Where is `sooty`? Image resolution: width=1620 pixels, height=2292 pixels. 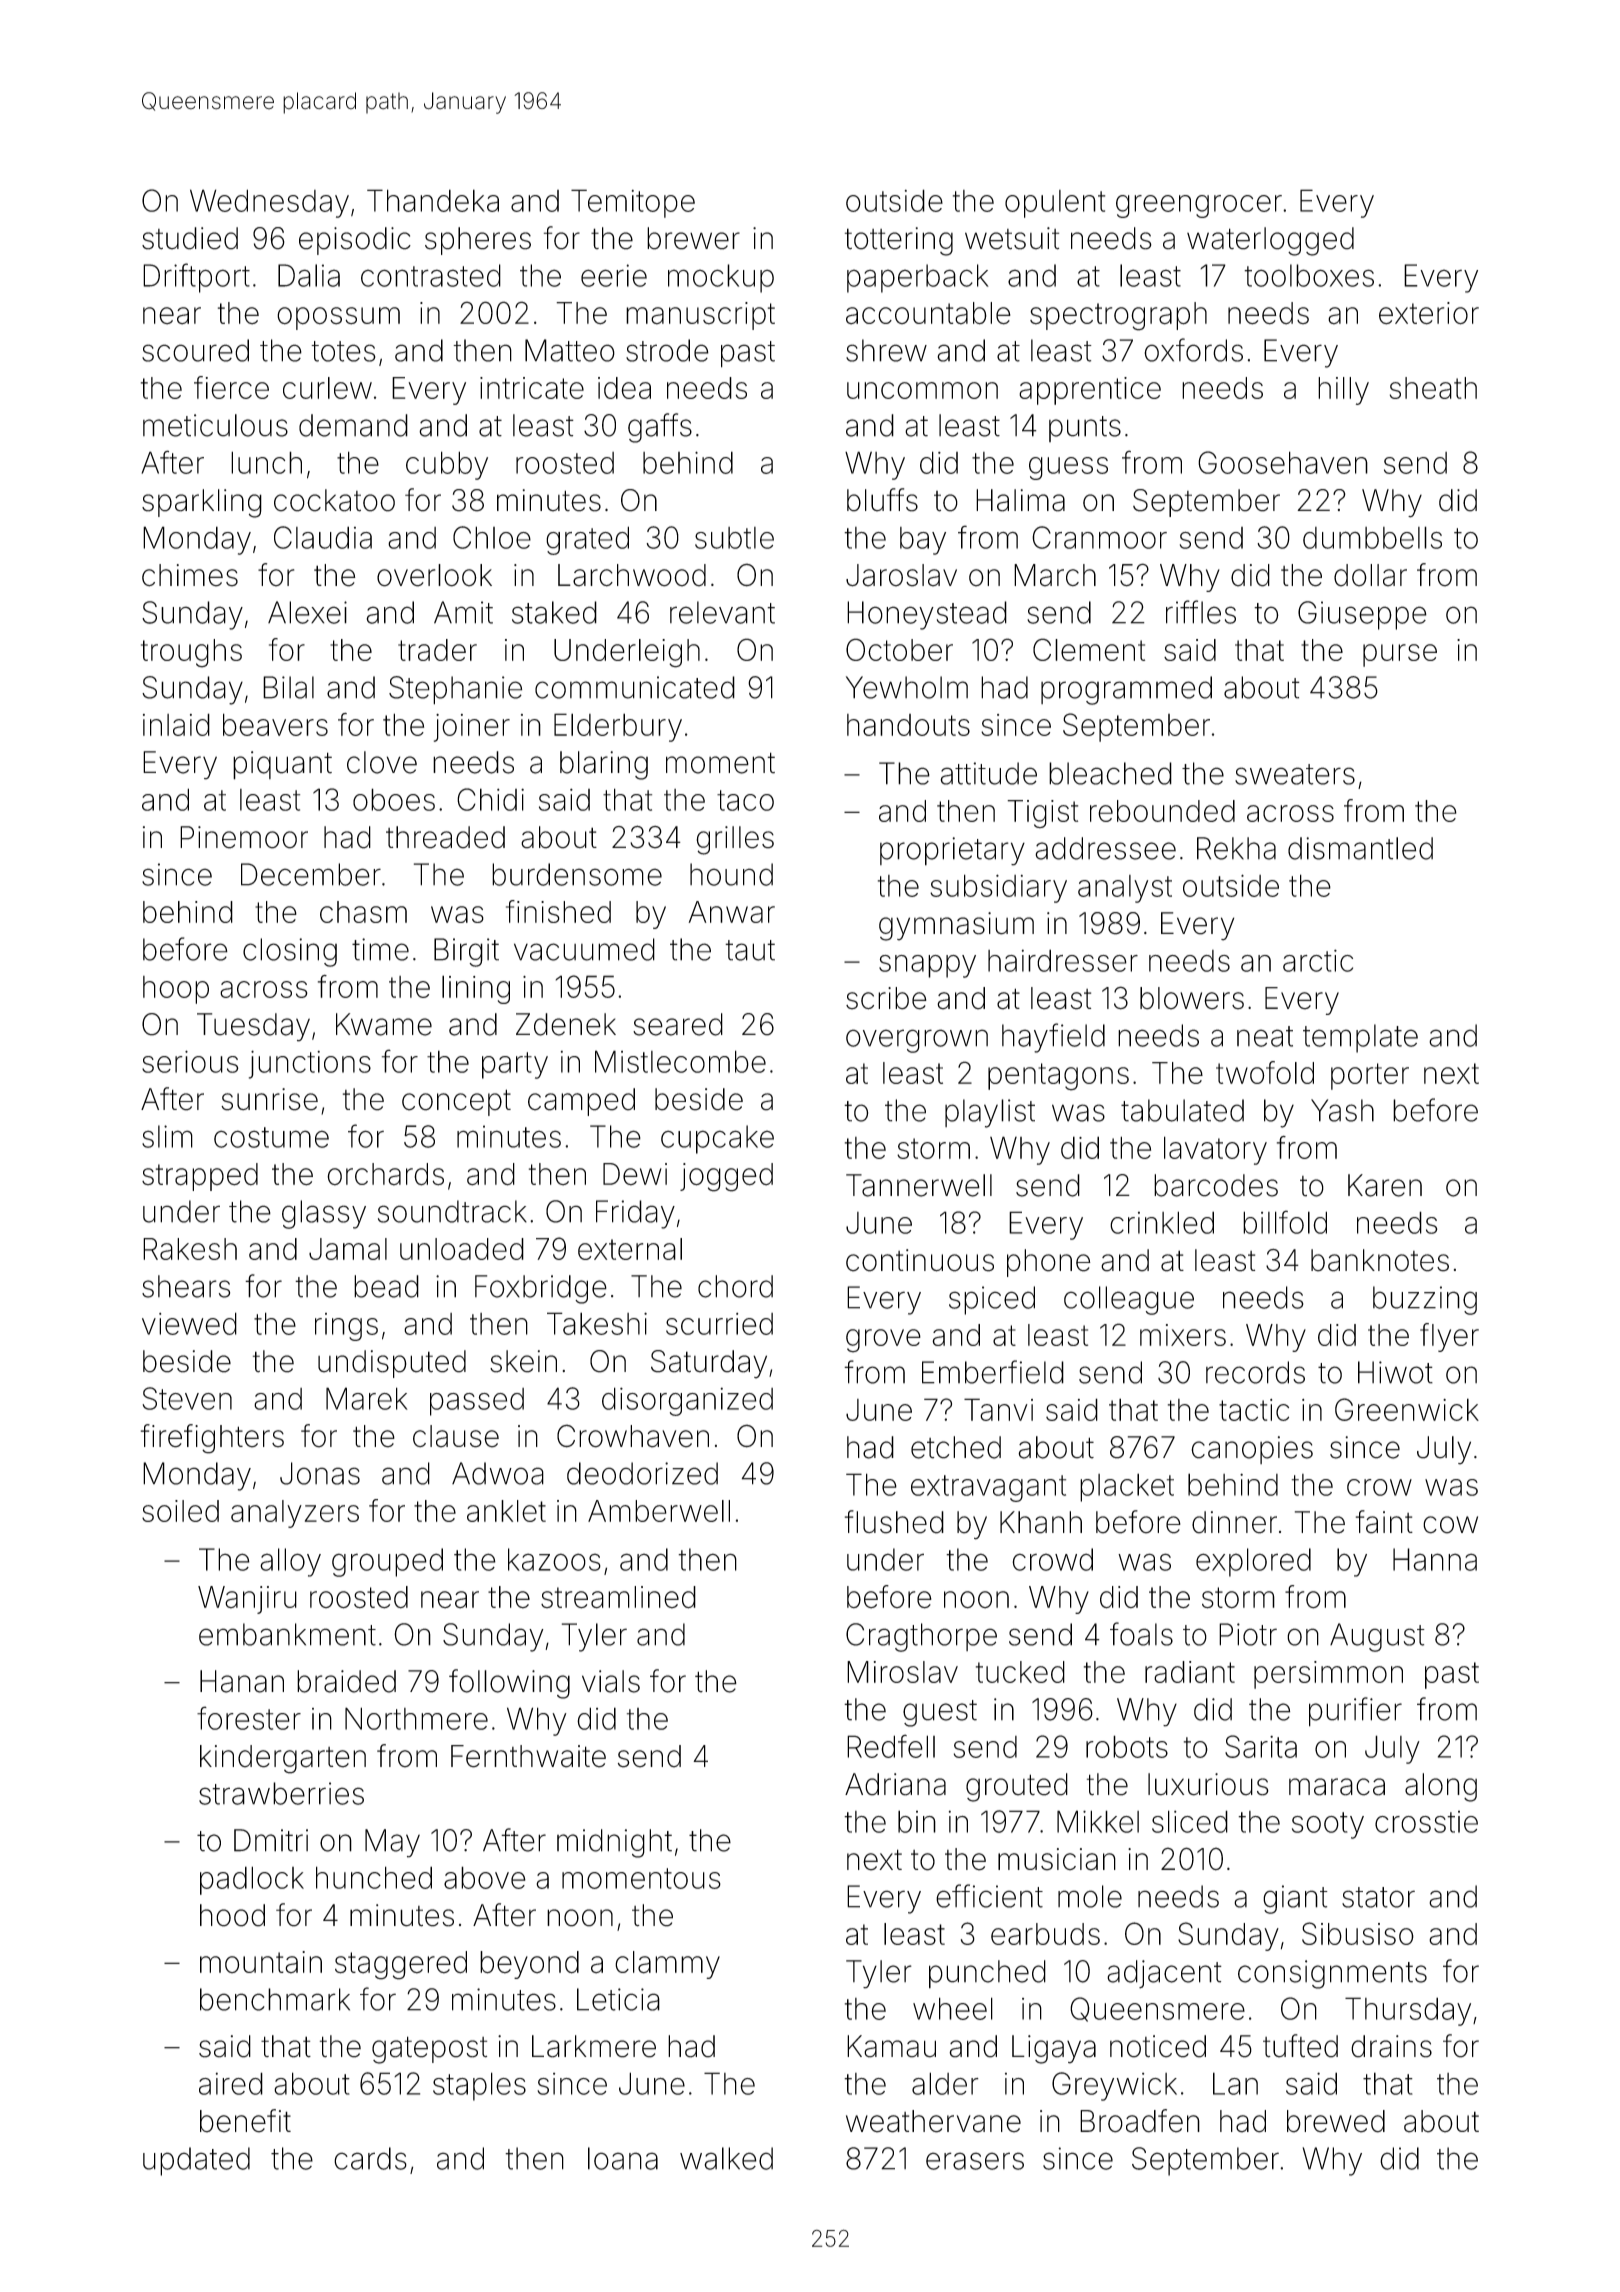 sooty is located at coordinates (1328, 1825).
